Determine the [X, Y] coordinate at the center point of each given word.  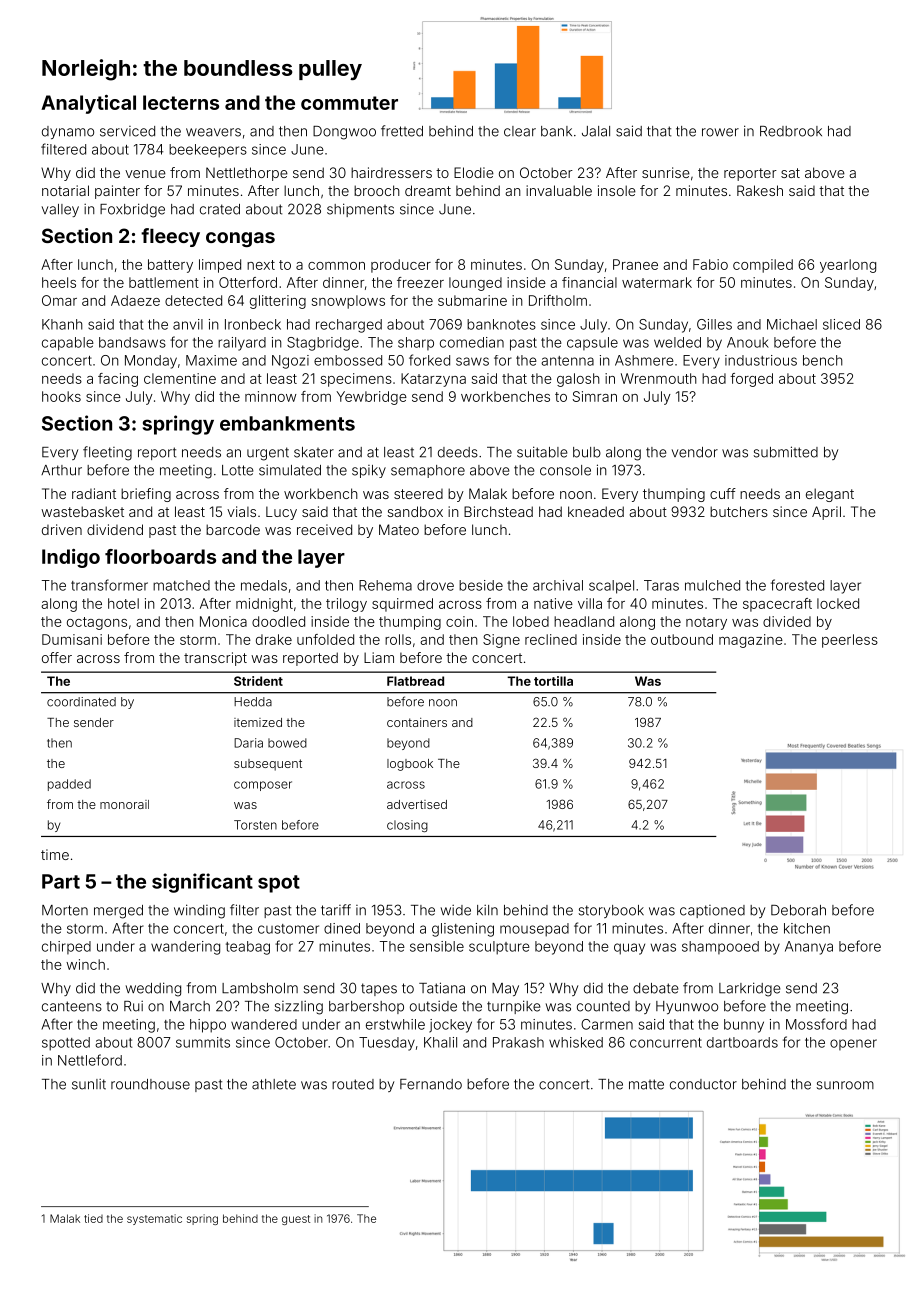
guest [296, 1220]
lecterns [181, 102]
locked [838, 603]
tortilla [553, 681]
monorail [124, 804]
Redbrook [791, 131]
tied [93, 1218]
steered [418, 494]
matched [181, 585]
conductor [703, 1084]
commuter [349, 103]
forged [751, 380]
